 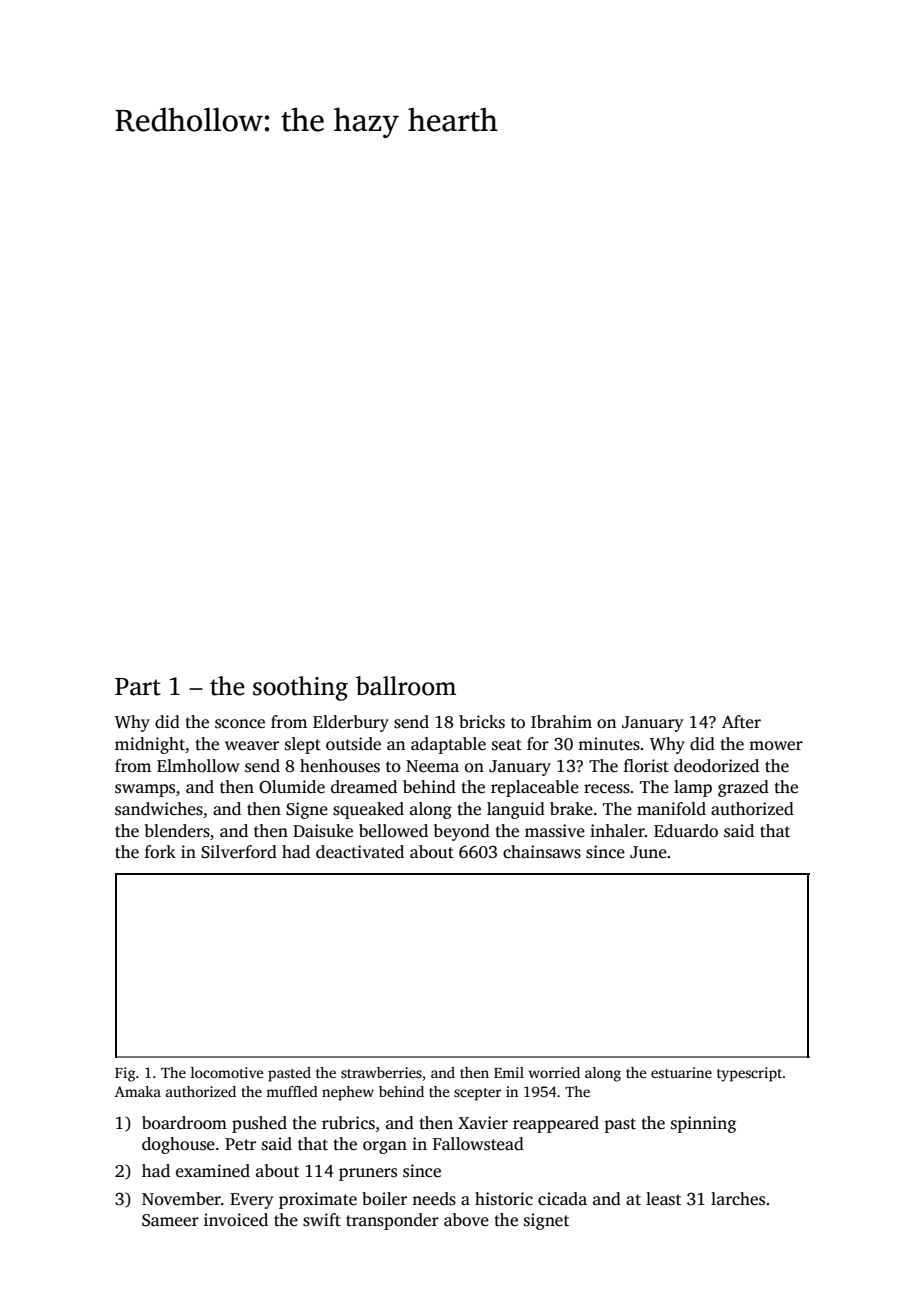 I want to click on deactivated, so click(x=360, y=852).
